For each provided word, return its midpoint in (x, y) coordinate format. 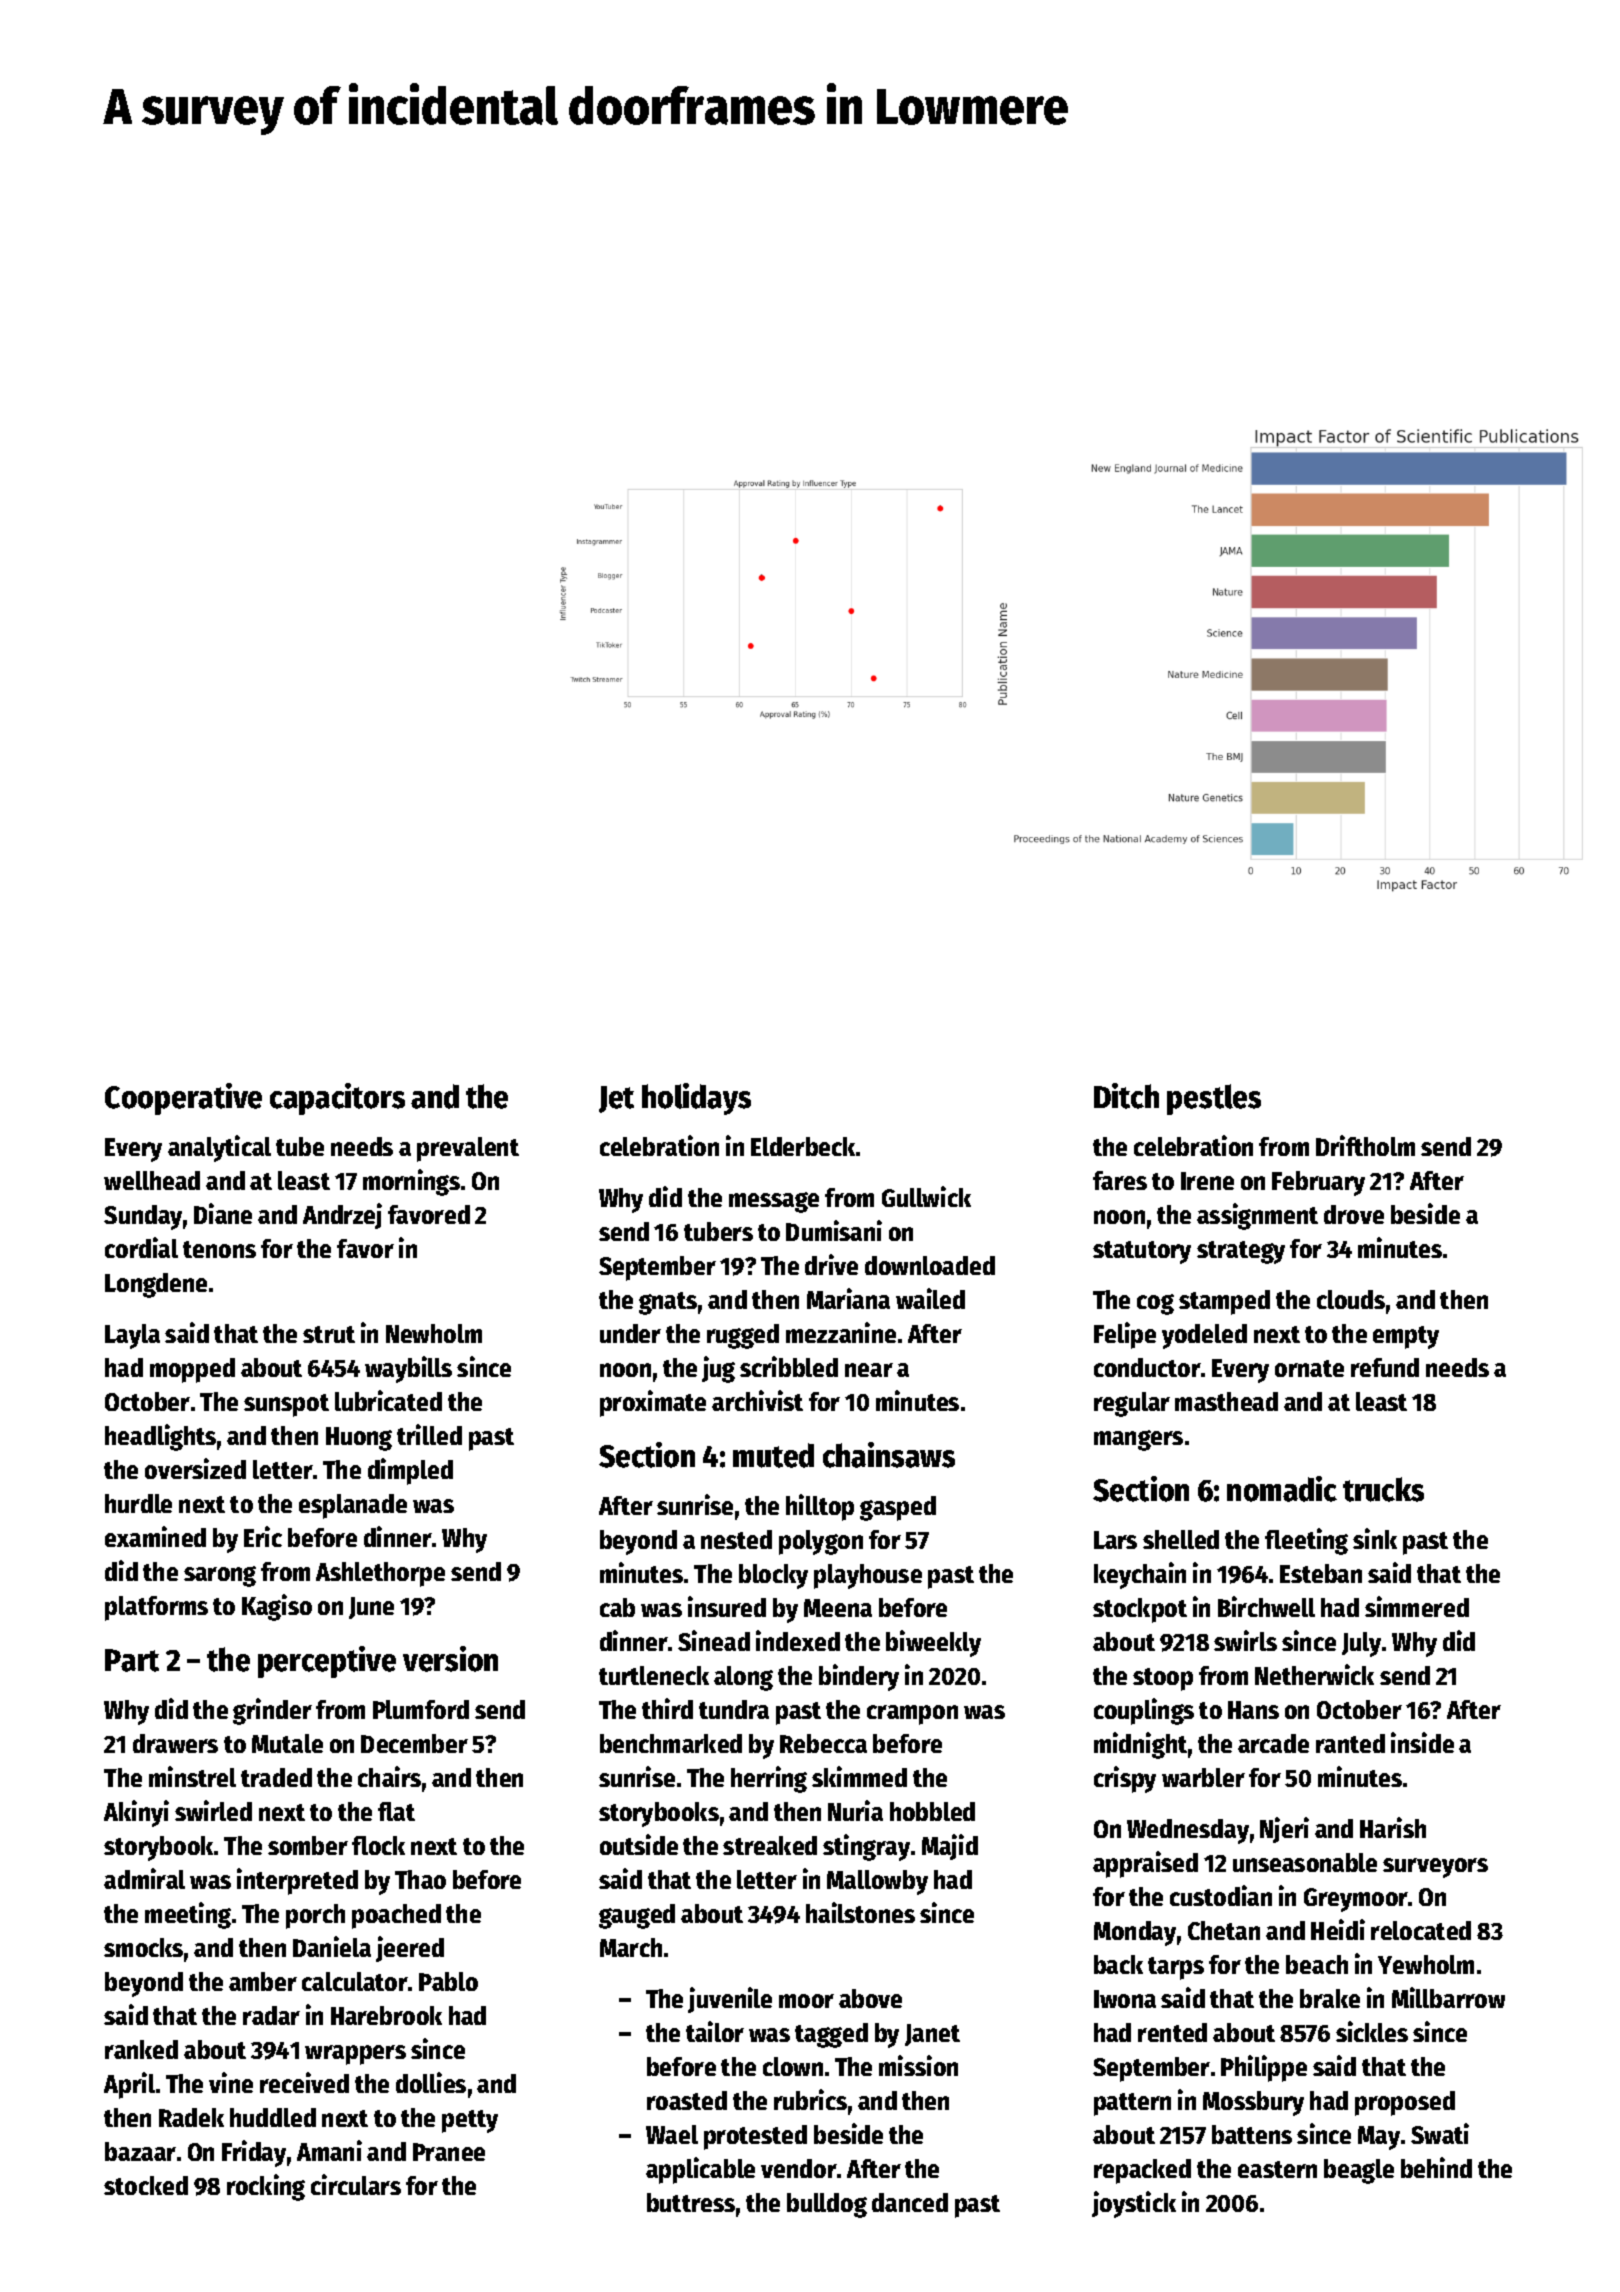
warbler (1203, 1777)
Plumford (421, 1709)
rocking (266, 2187)
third (667, 1708)
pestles (1214, 1099)
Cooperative (183, 1099)
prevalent (468, 1149)
